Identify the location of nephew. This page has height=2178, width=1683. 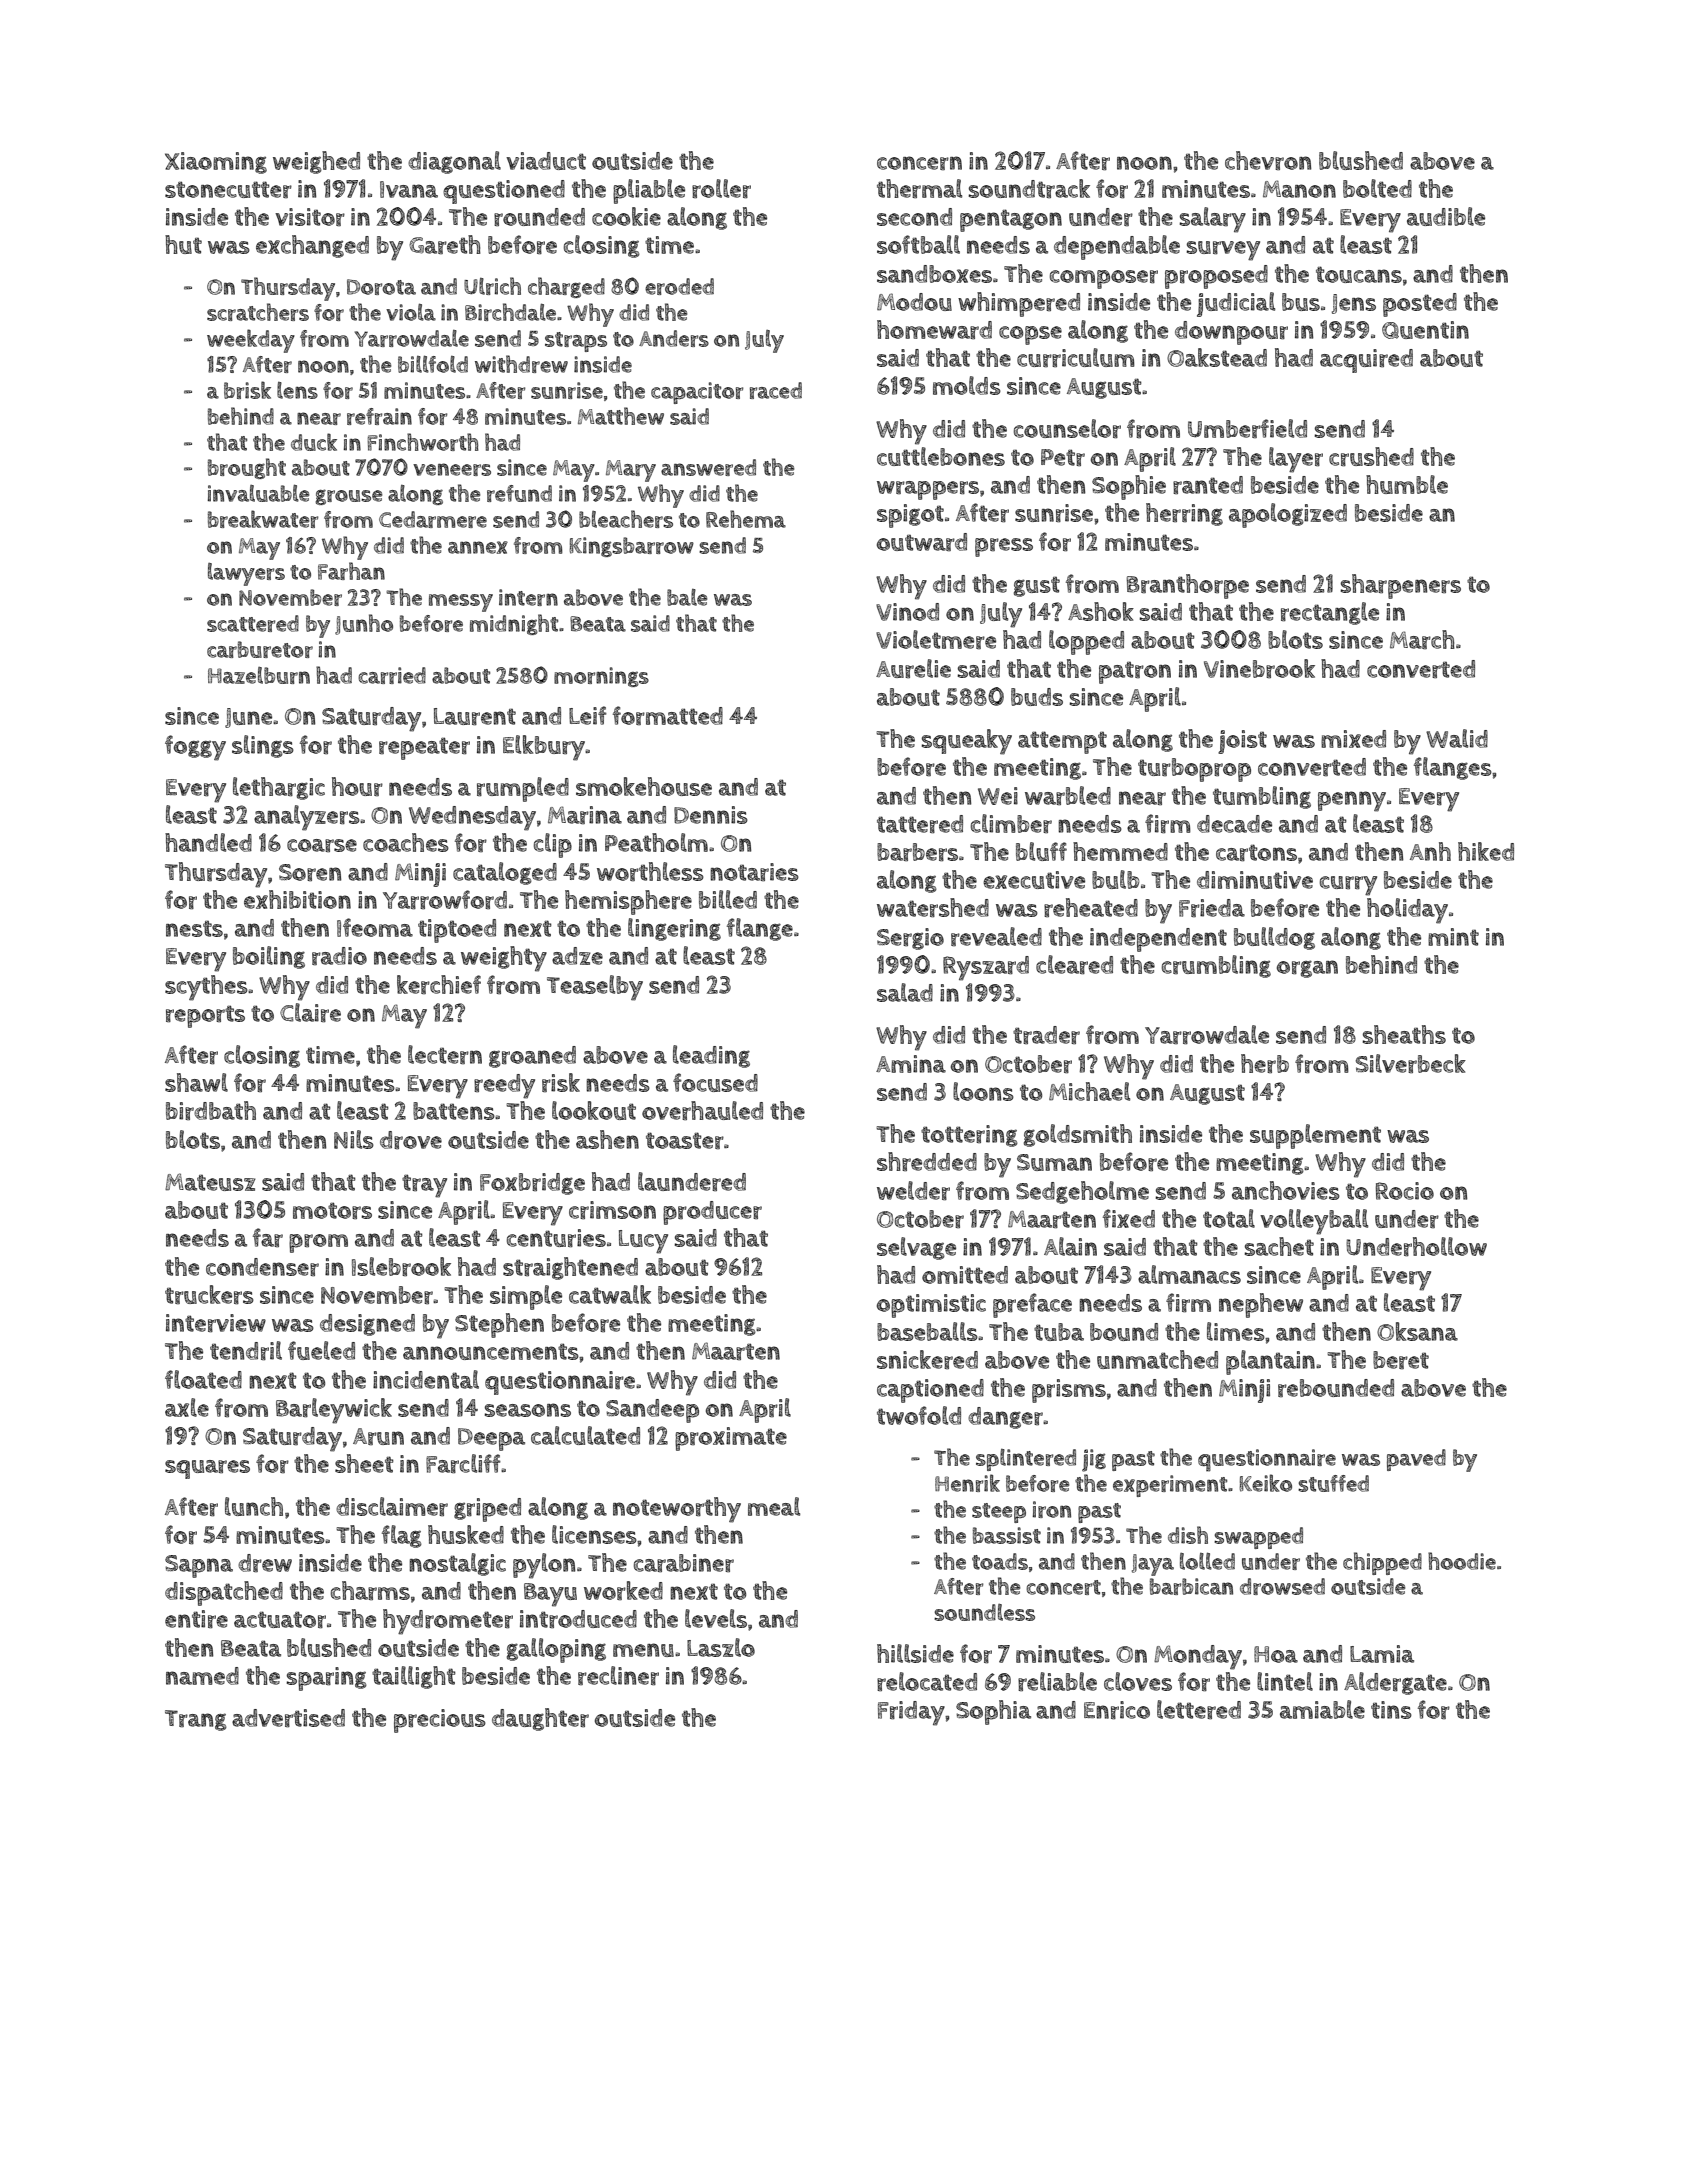
(1261, 1305).
